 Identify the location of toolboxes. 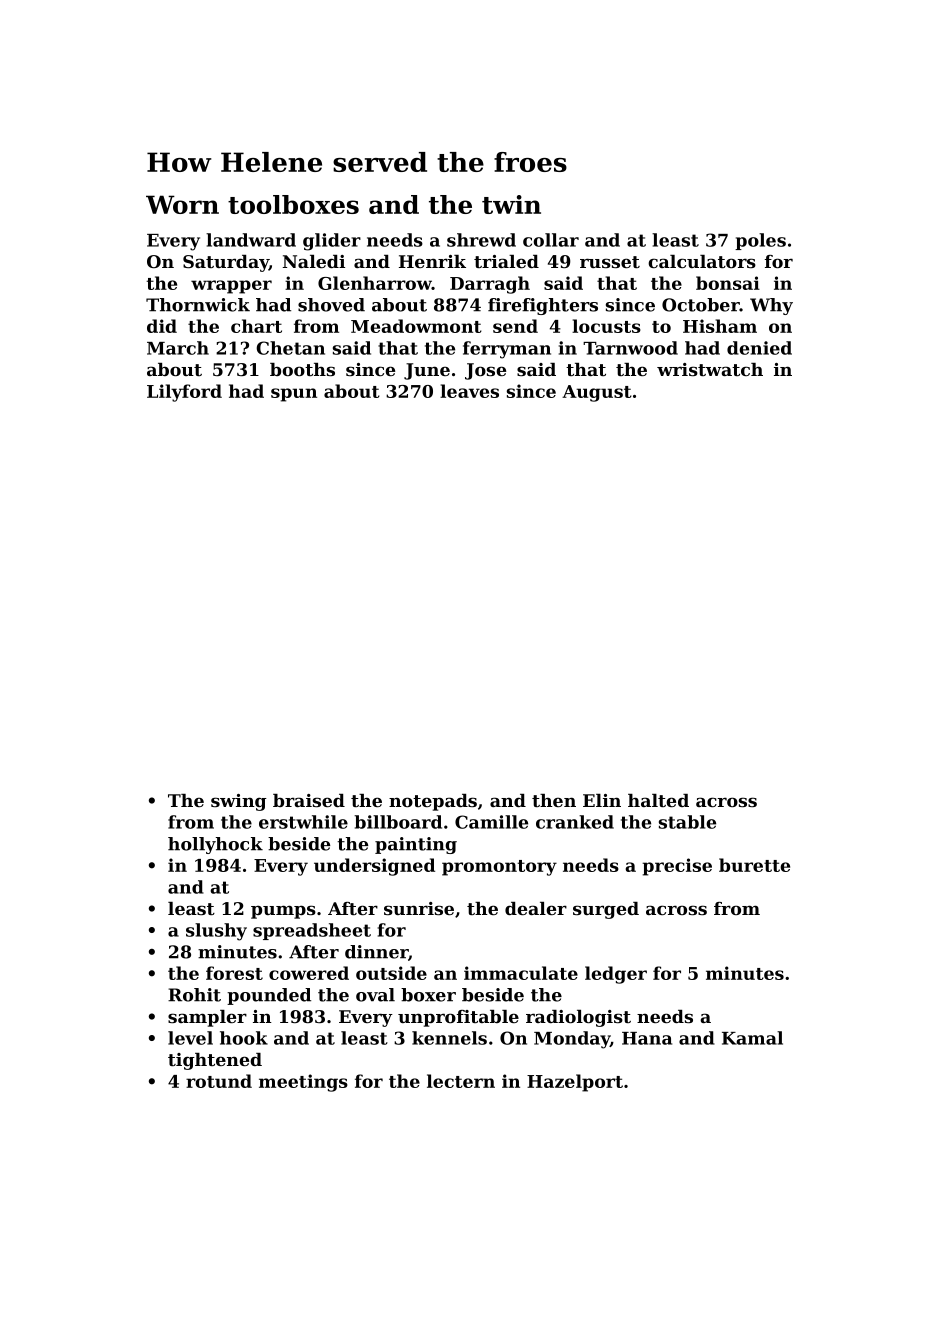
(293, 204).
